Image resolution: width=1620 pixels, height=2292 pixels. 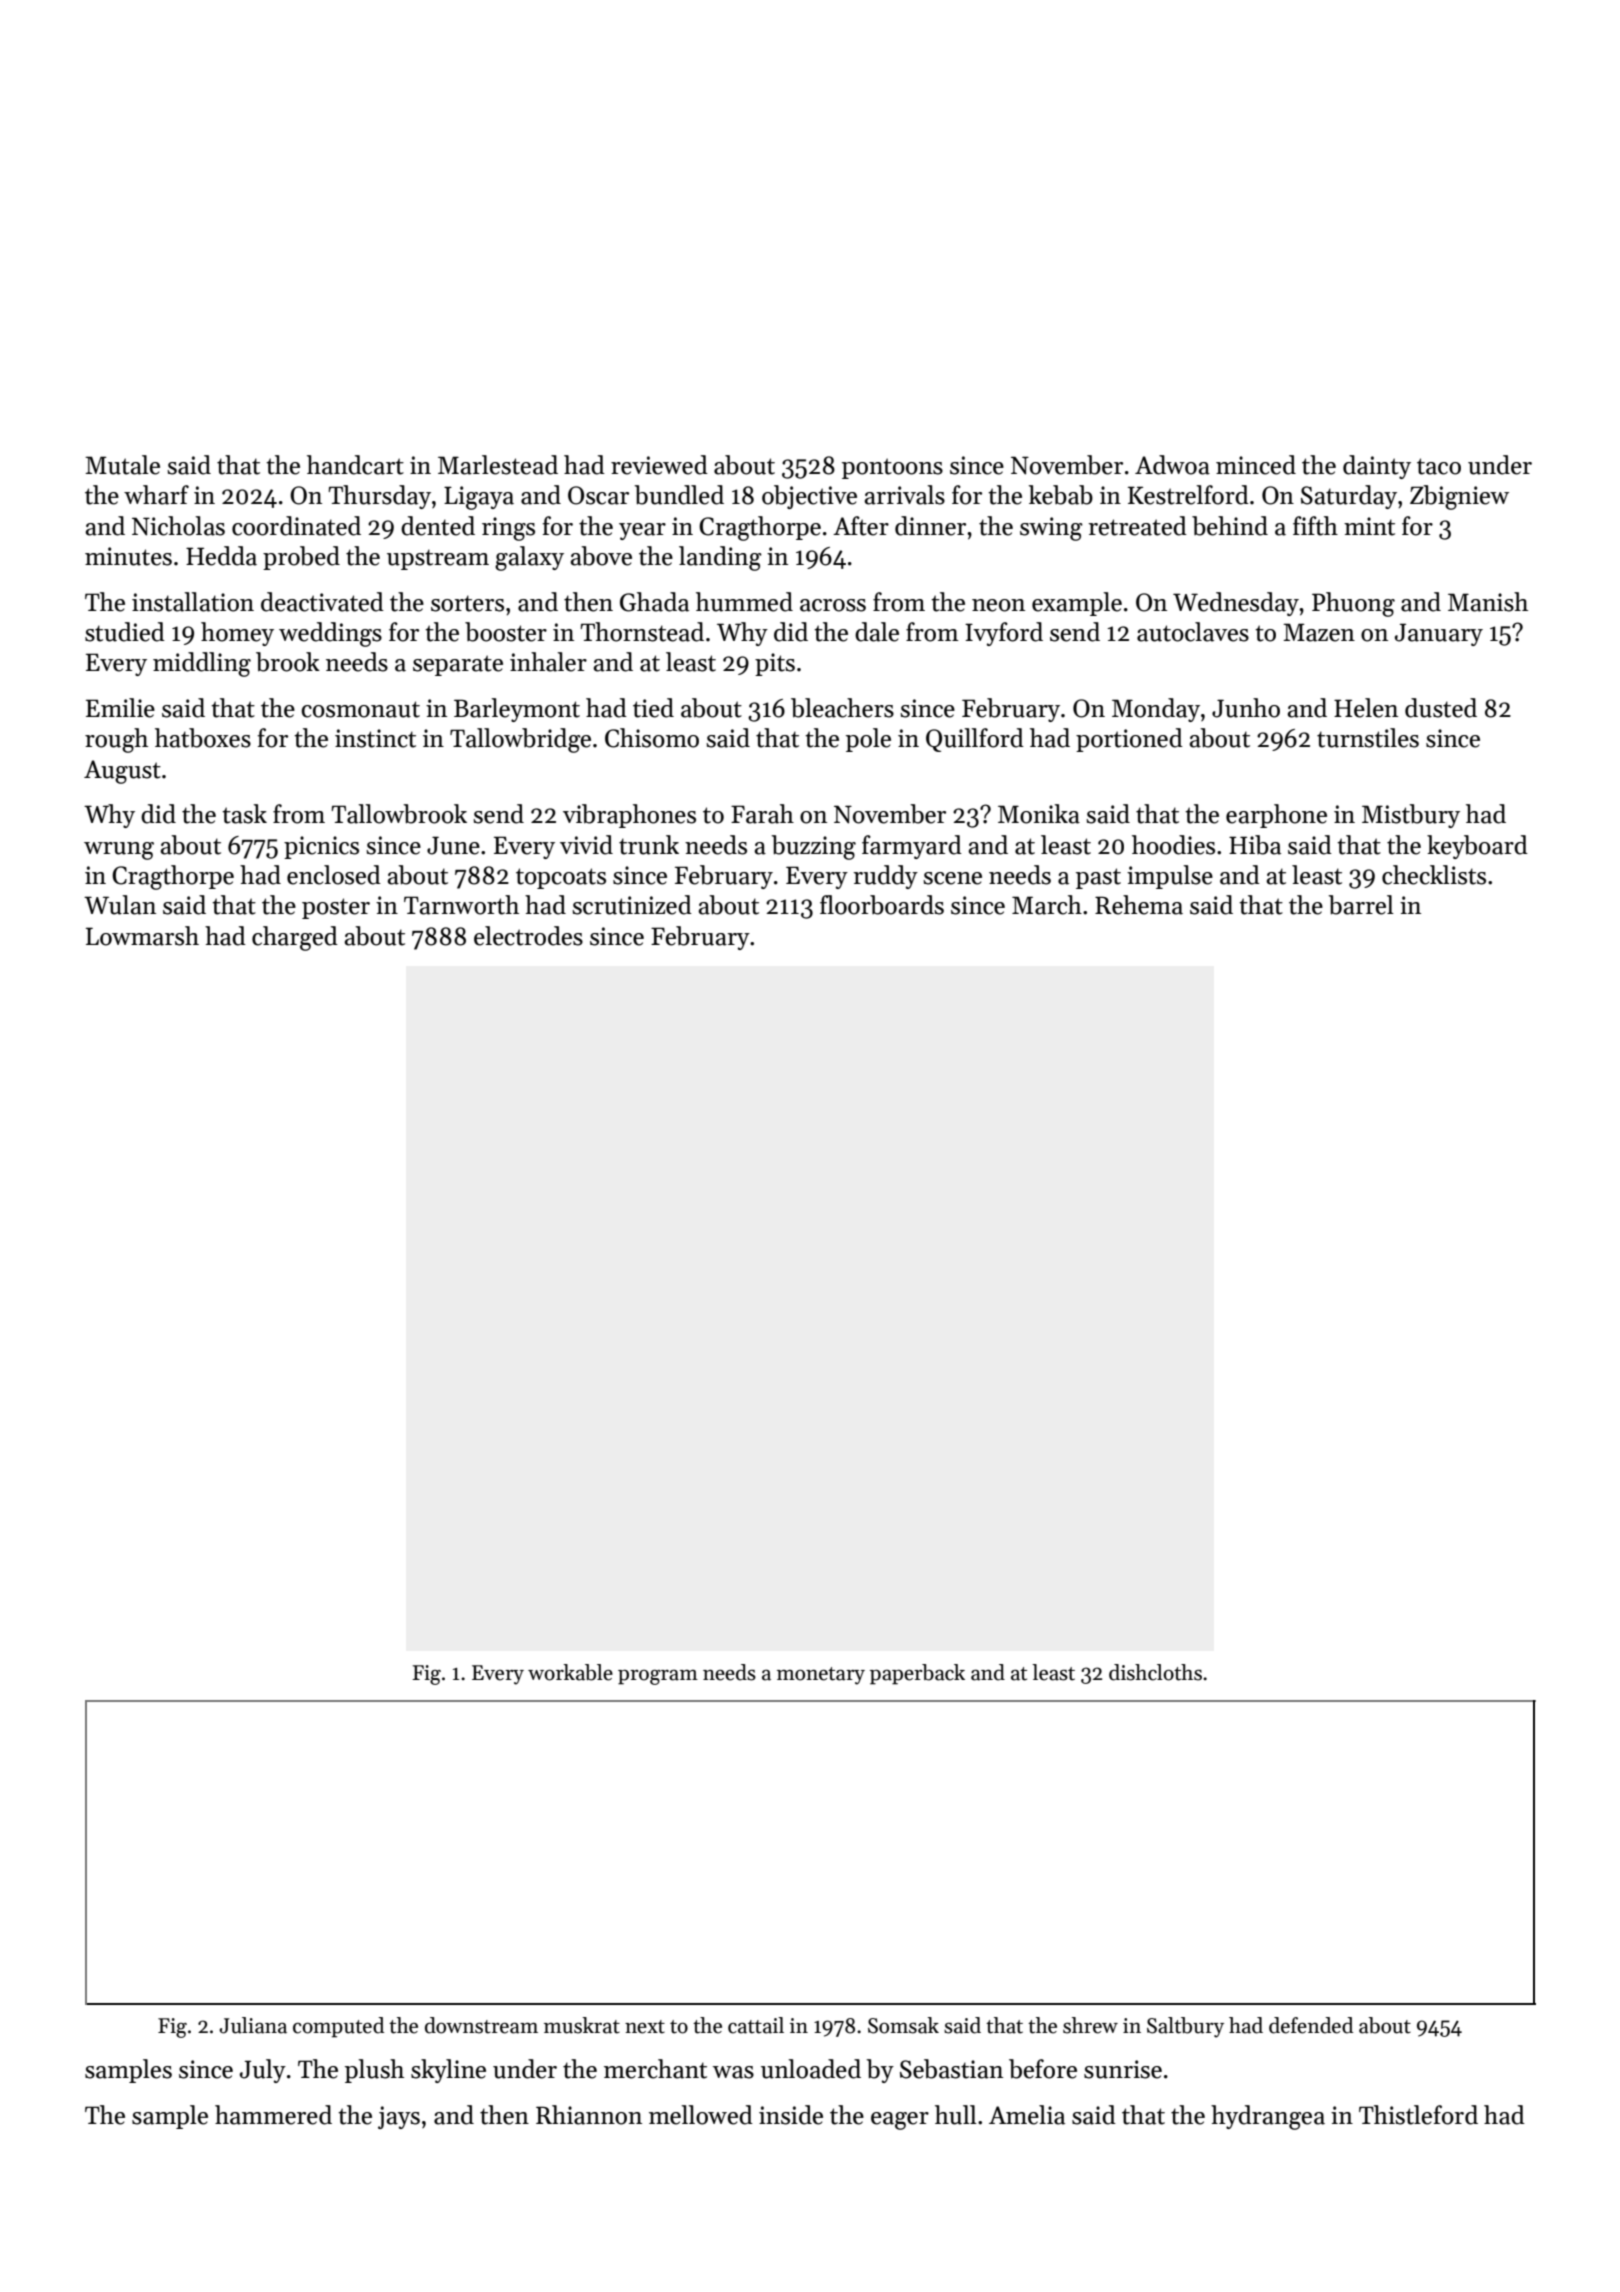 I want to click on cattail, so click(x=756, y=2025).
